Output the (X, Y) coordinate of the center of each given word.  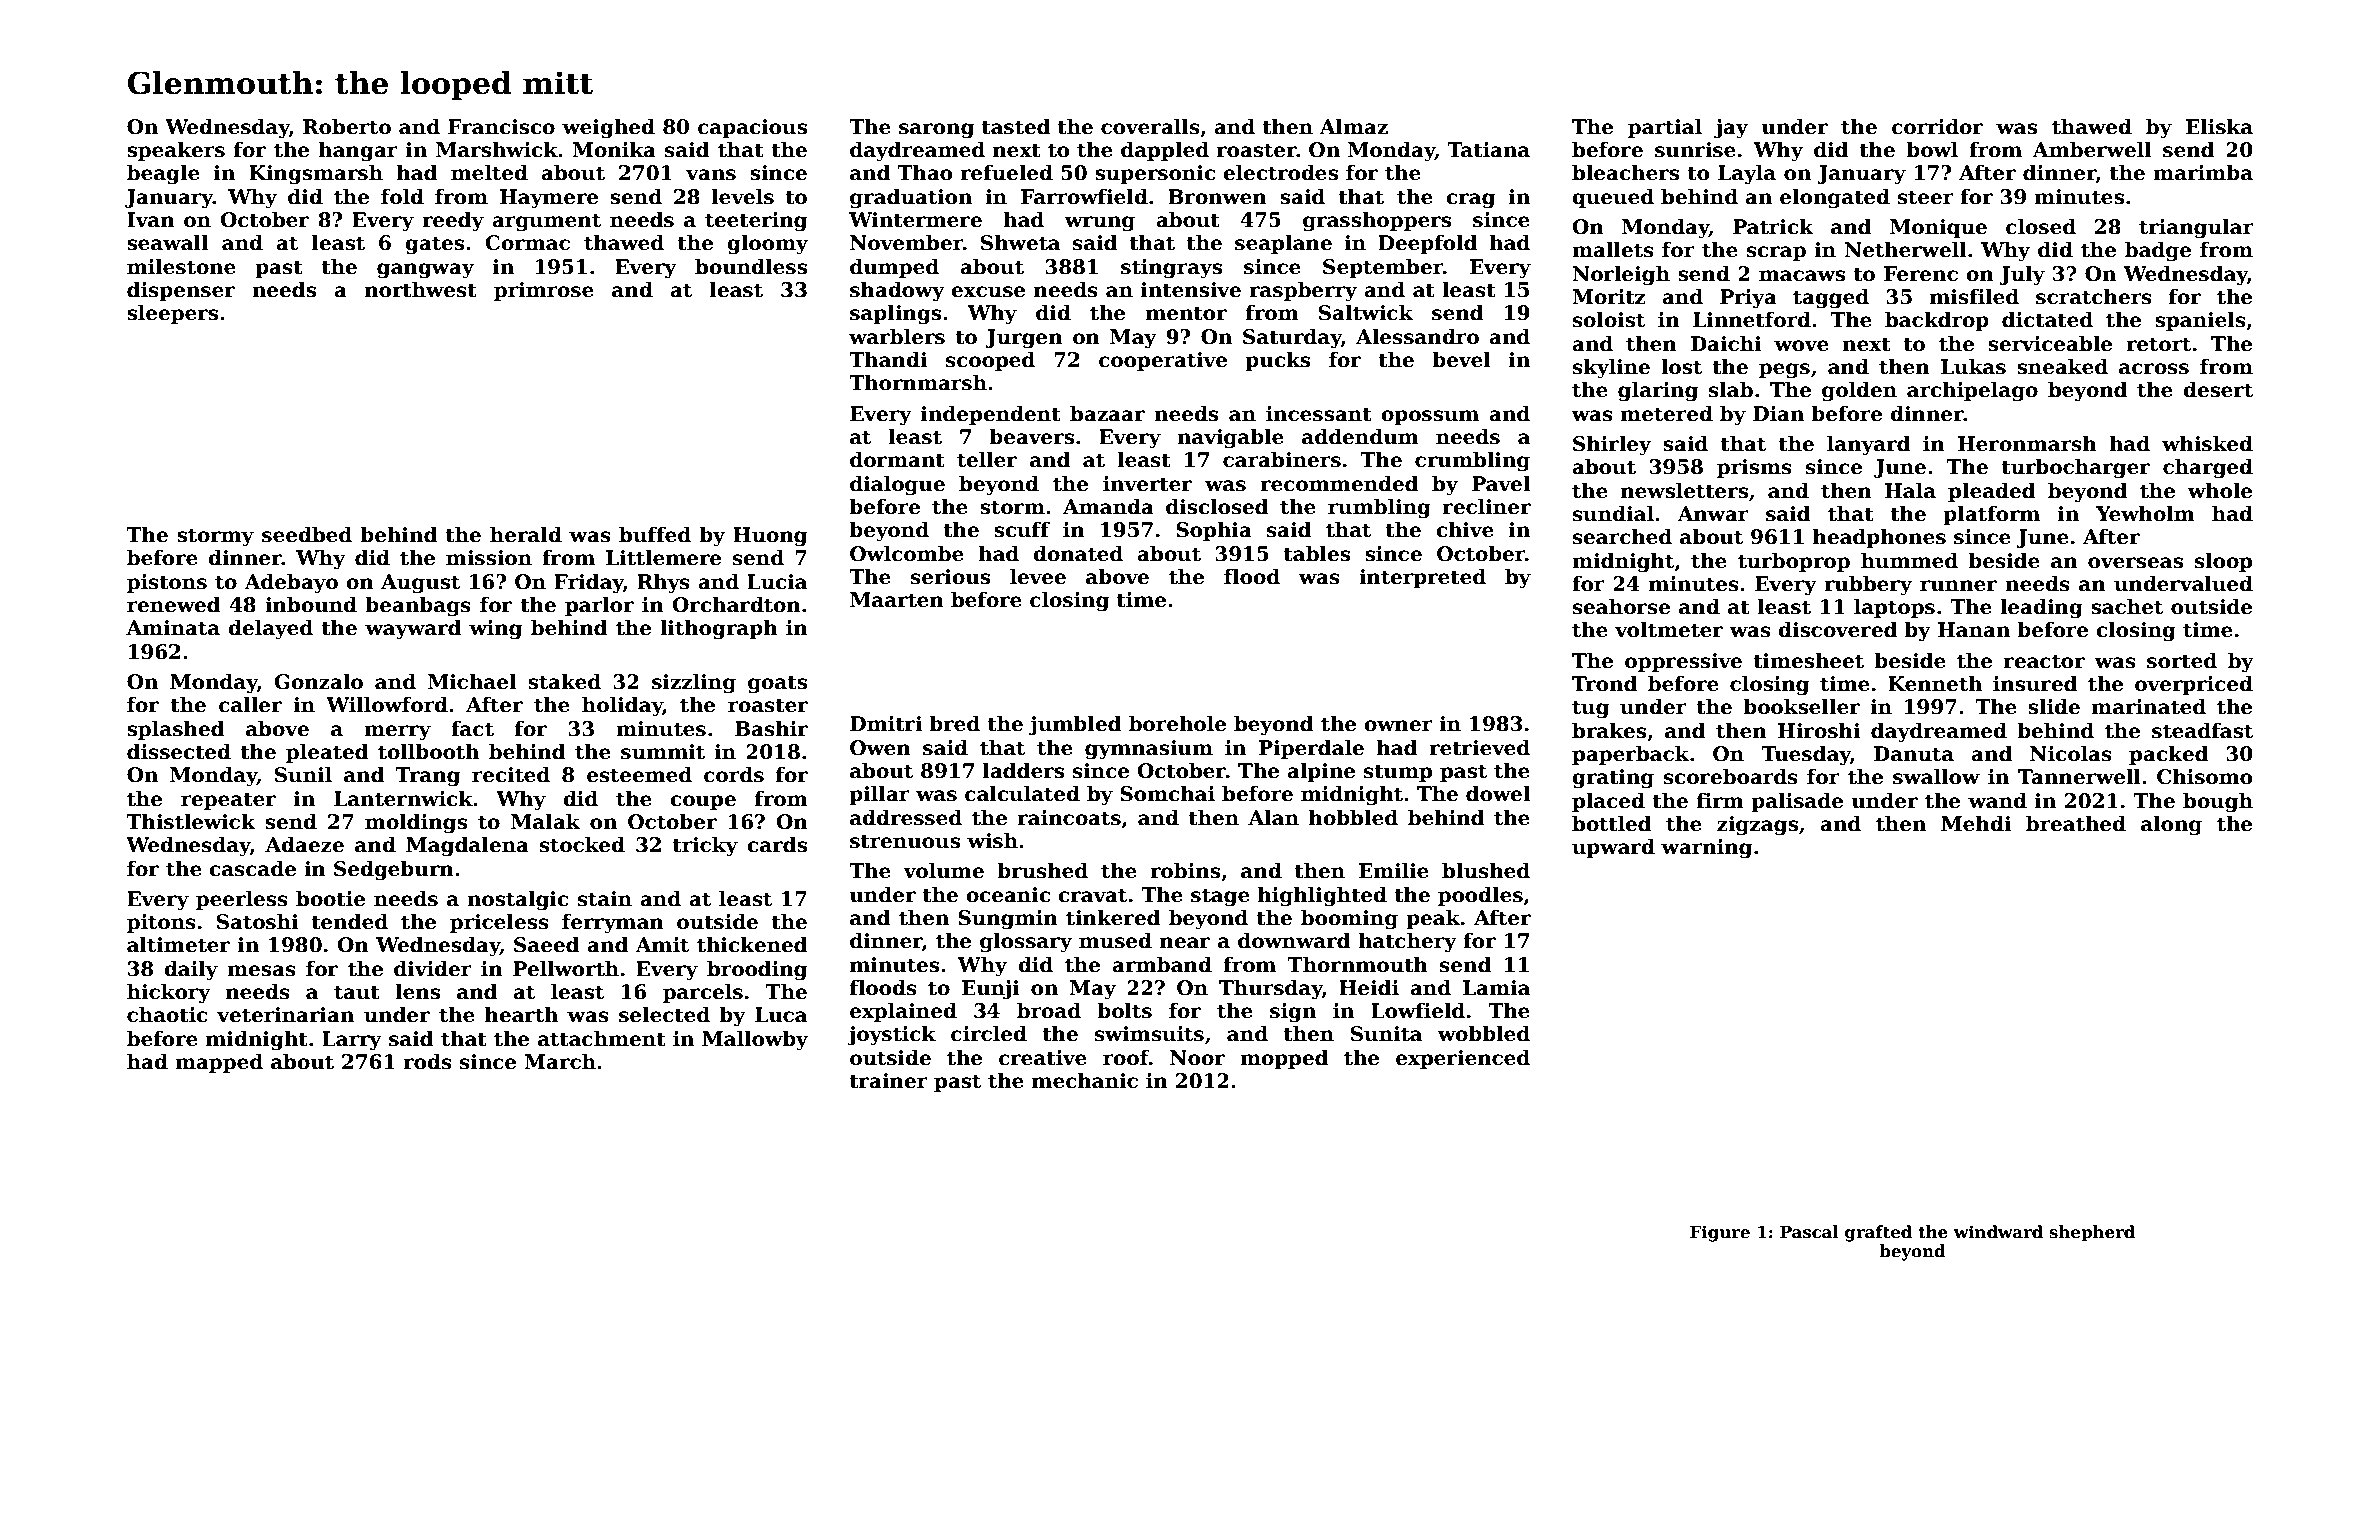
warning (1706, 849)
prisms (1754, 468)
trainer (888, 1081)
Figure (1720, 1233)
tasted (1015, 126)
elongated (1835, 198)
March (560, 1061)
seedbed (307, 534)
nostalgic (517, 900)
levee (1038, 576)
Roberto (347, 126)
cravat (1092, 895)
